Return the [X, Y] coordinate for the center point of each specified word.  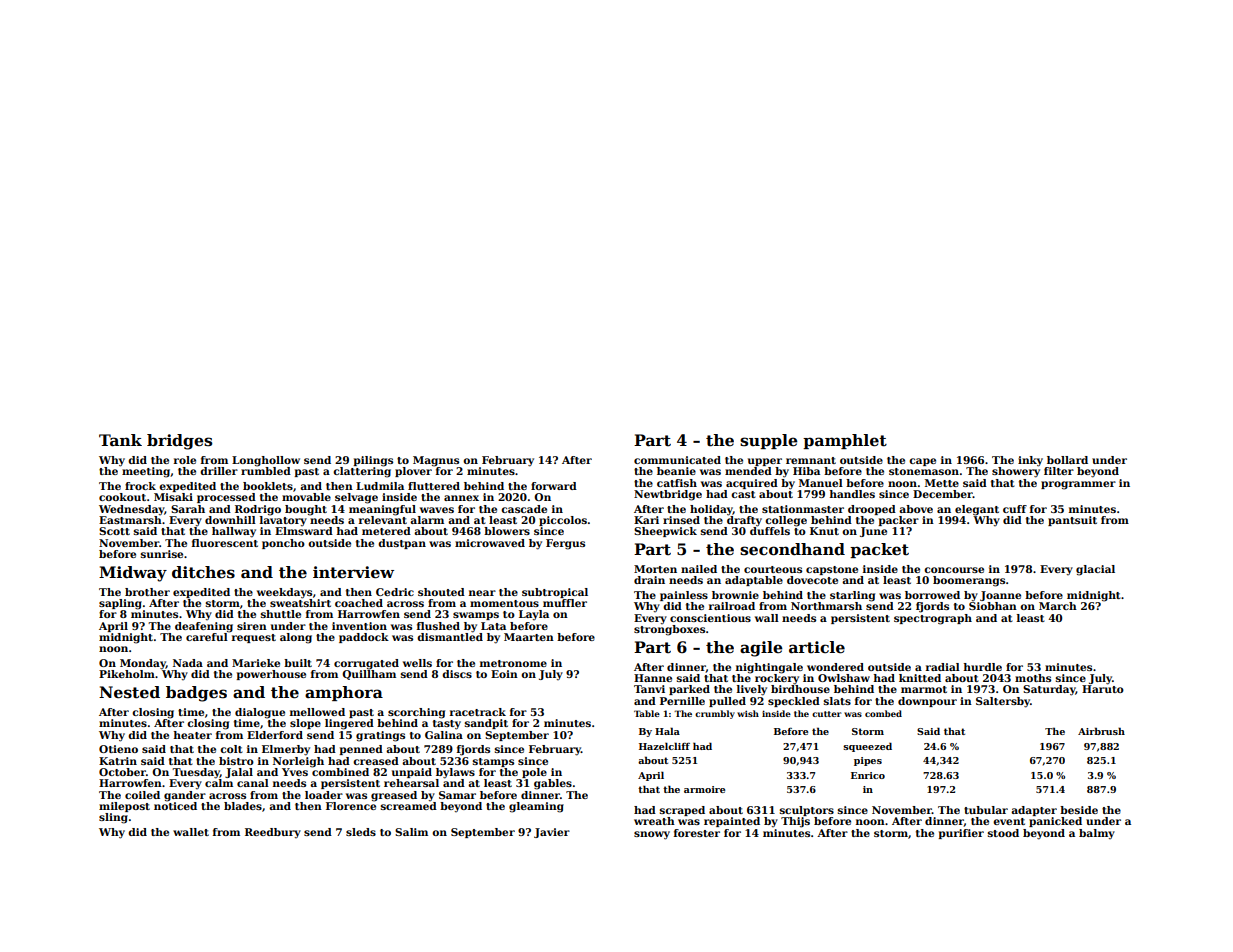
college [786, 521]
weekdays [284, 593]
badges [196, 694]
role [185, 460]
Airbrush [1101, 731]
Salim [411, 832]
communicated [677, 460]
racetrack [478, 712]
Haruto [1103, 689]
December [943, 494]
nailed [699, 569]
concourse [954, 570]
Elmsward [304, 531]
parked [689, 690]
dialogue [260, 713]
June [873, 532]
